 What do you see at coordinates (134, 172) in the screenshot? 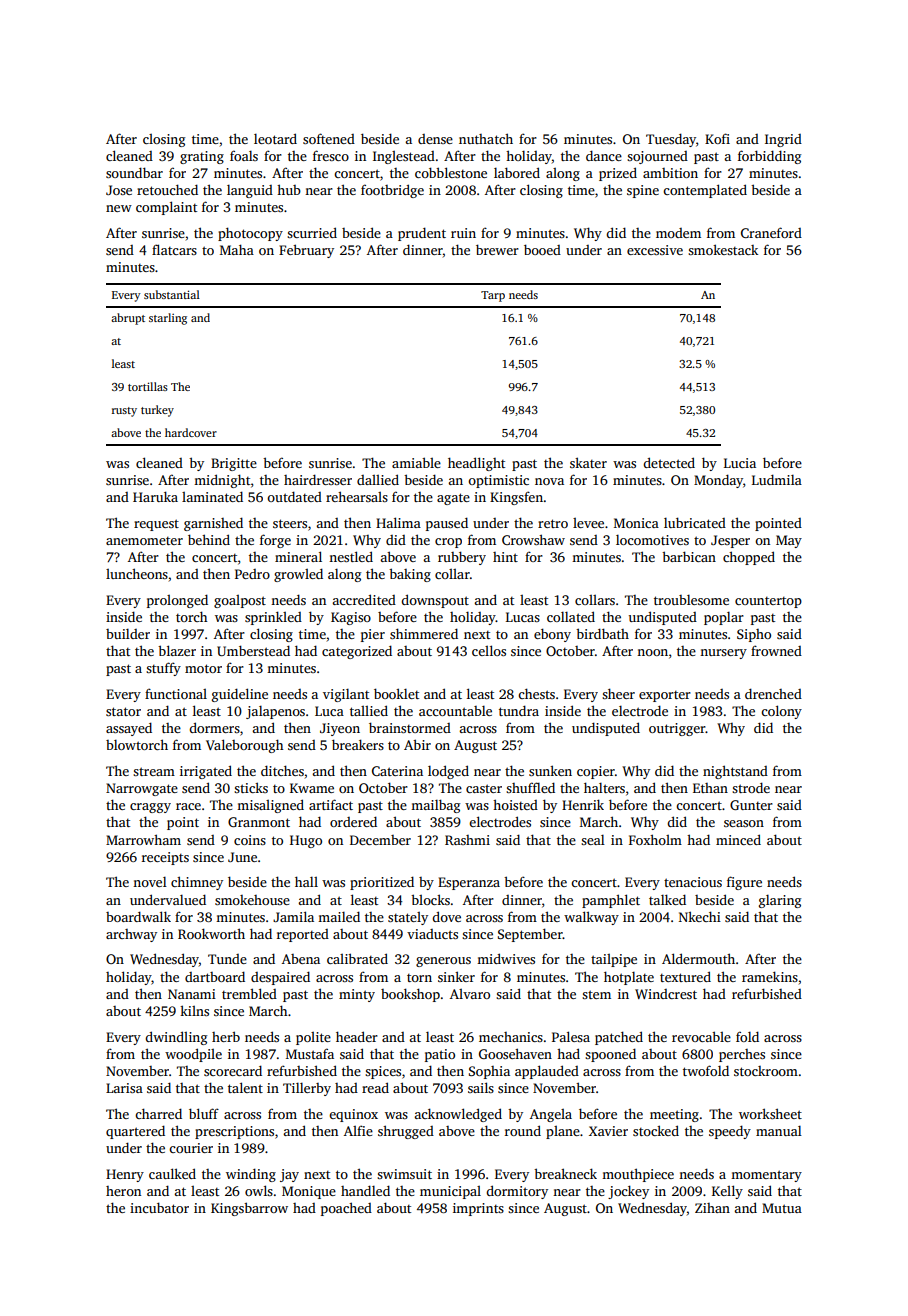
I see `soundbar` at bounding box center [134, 172].
